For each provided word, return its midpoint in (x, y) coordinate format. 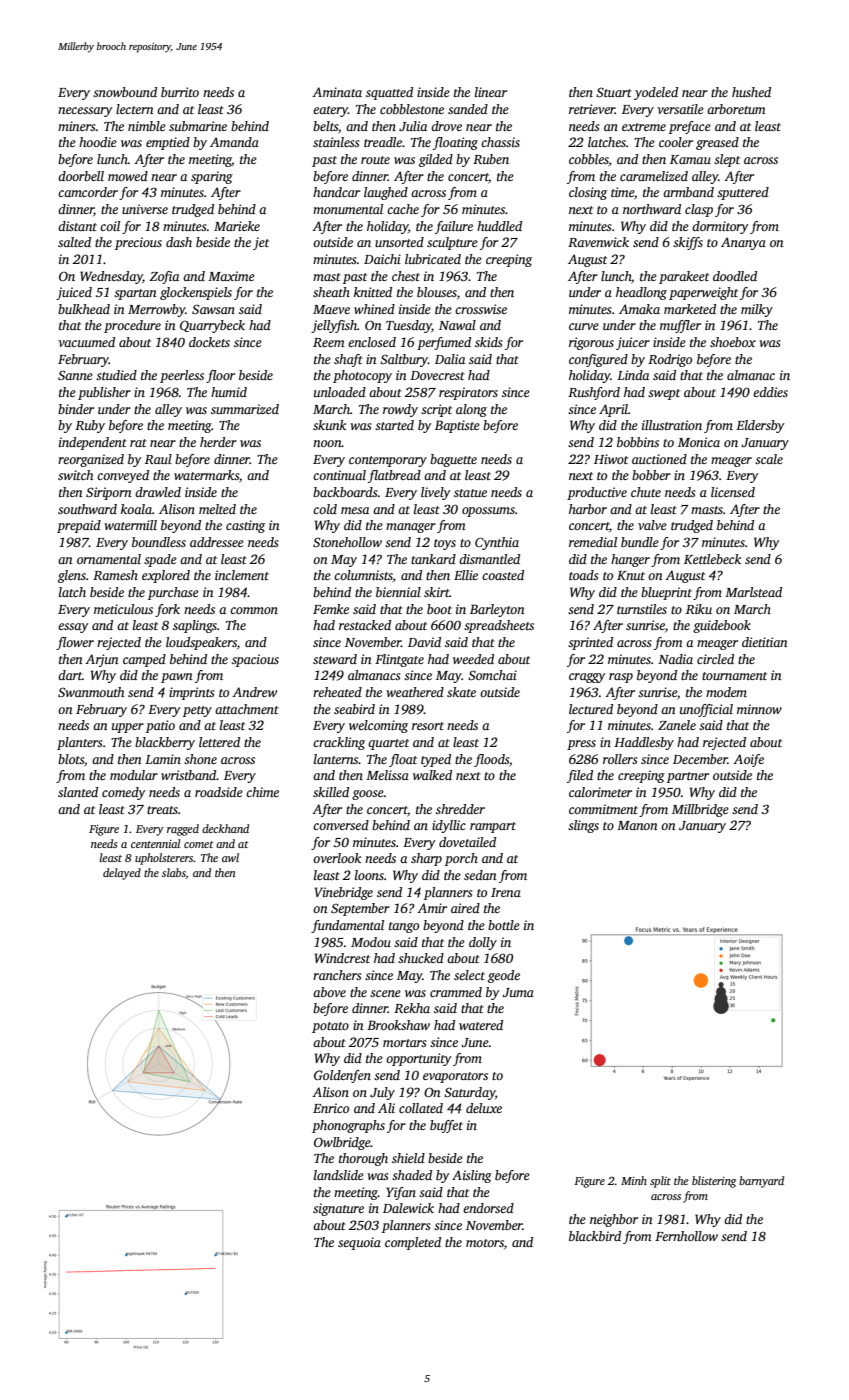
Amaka (639, 309)
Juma (518, 992)
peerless (182, 376)
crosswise (481, 309)
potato (330, 1027)
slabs (174, 873)
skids (488, 342)
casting (245, 526)
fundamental (347, 926)
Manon (637, 825)
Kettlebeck (712, 559)
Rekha (412, 1008)
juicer (633, 343)
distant (77, 226)
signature (338, 1209)
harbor (588, 509)
